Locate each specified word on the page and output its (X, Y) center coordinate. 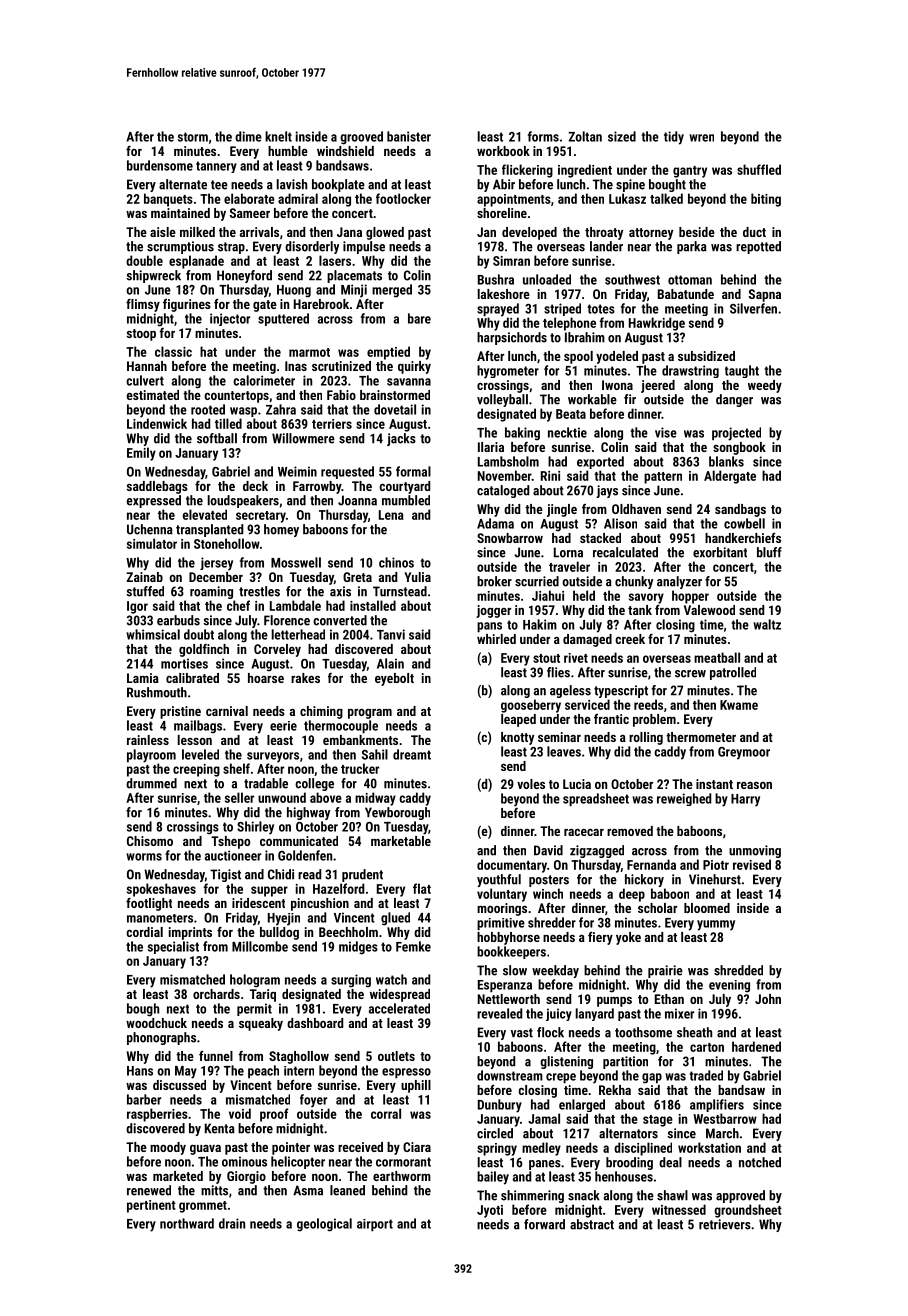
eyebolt (394, 679)
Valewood (709, 610)
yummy (716, 925)
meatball (717, 657)
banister (409, 136)
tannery (216, 167)
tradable (266, 783)
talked (666, 198)
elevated (205, 514)
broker (494, 581)
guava (205, 1150)
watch (391, 979)
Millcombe (260, 946)
